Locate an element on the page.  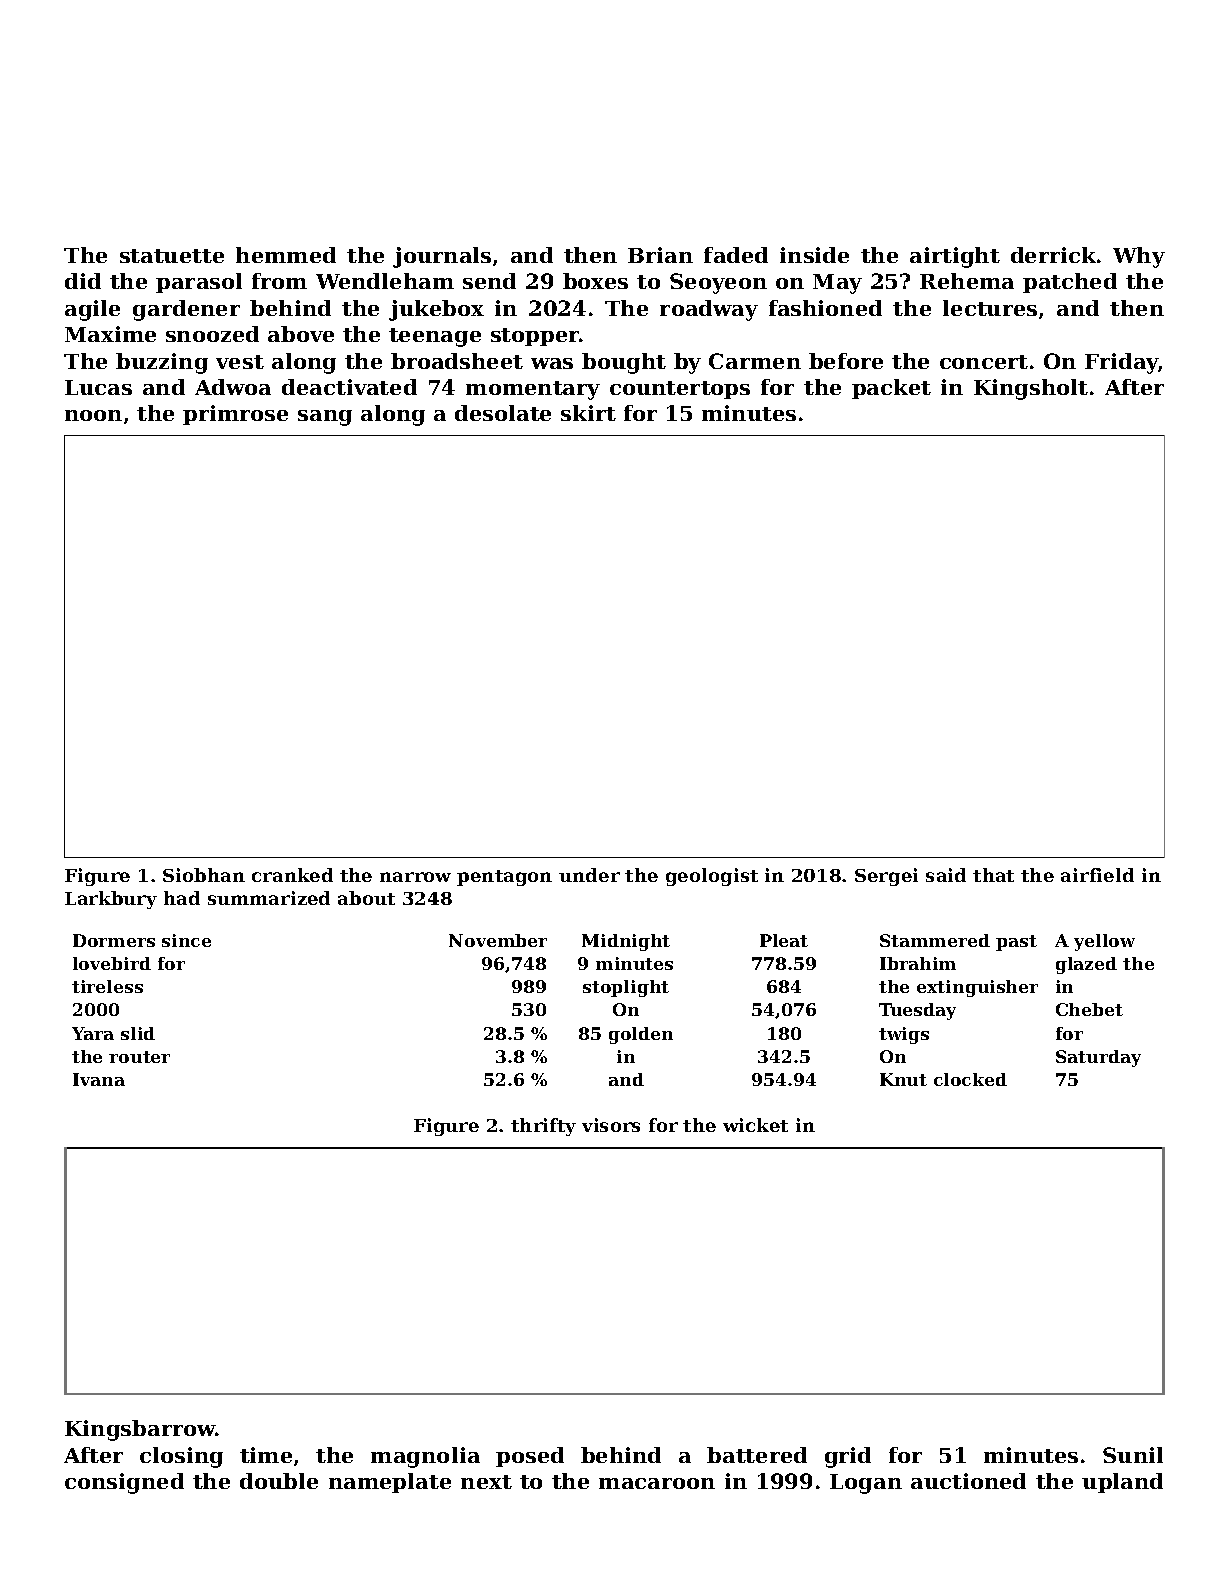
lovebird is located at coordinates (112, 963).
